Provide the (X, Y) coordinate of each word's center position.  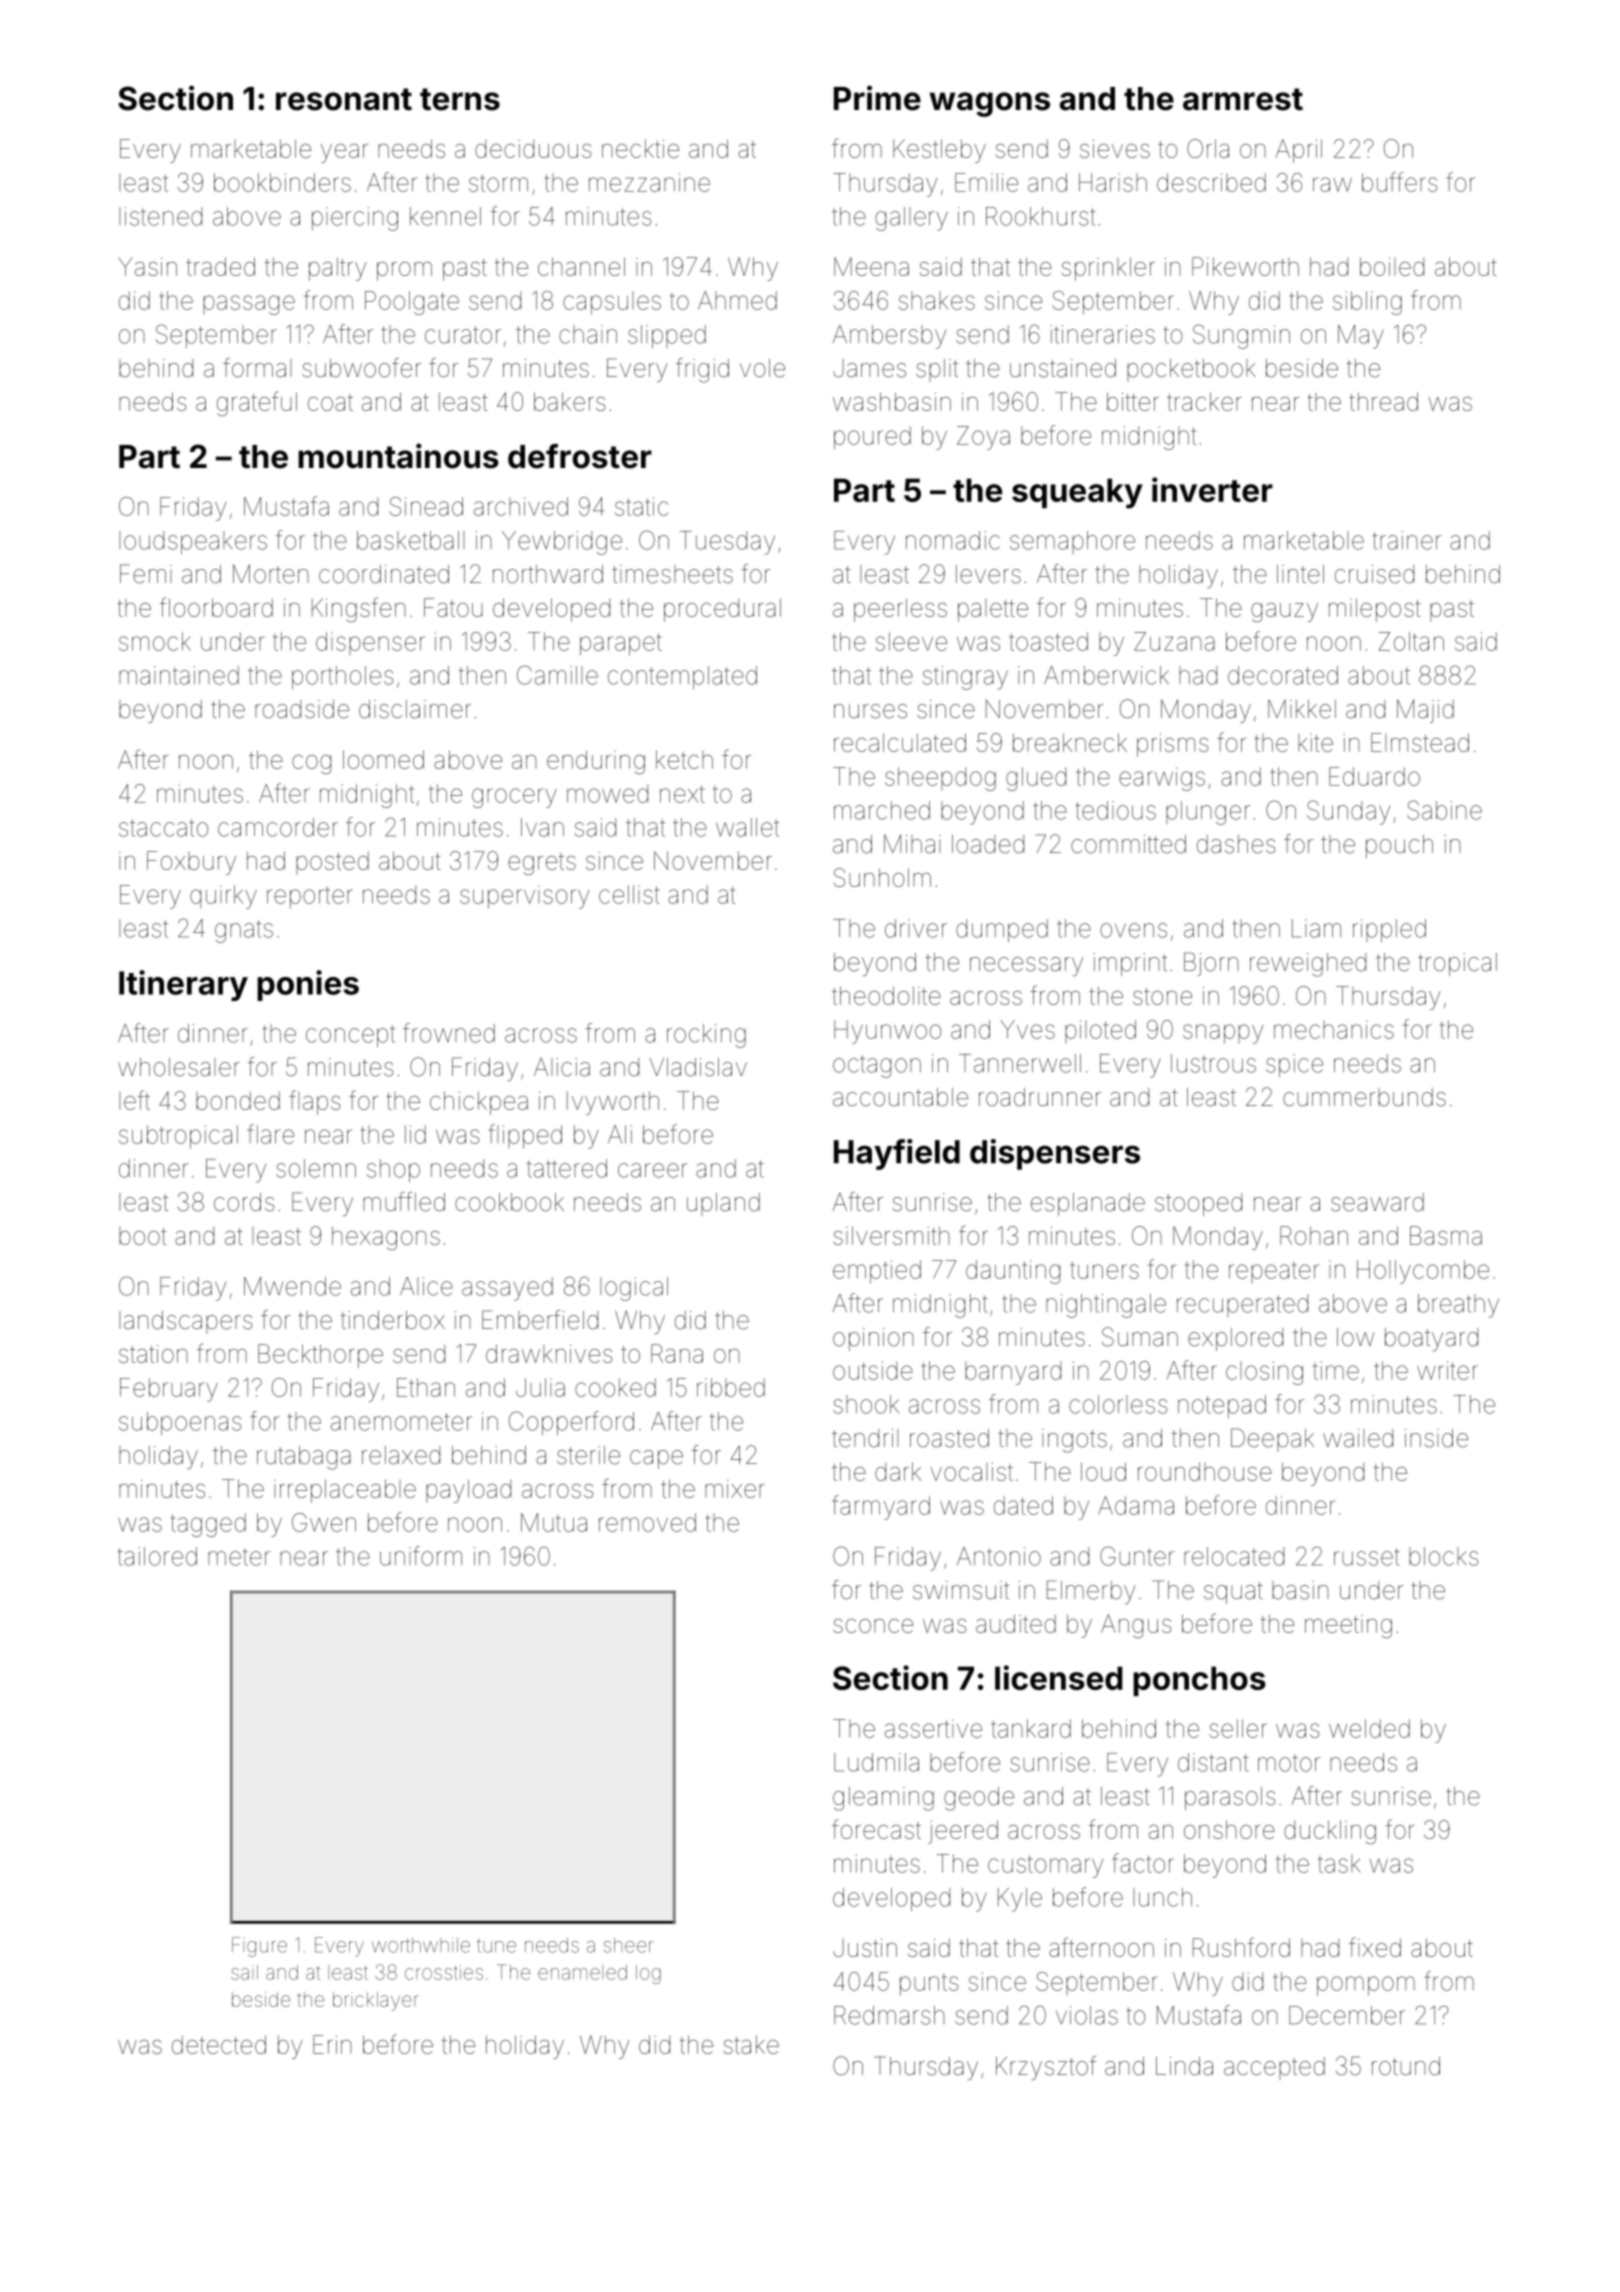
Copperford (571, 1423)
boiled (1392, 266)
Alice (426, 1286)
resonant (344, 99)
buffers (1399, 182)
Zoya (983, 438)
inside (1436, 1438)
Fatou (453, 607)
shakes (937, 300)
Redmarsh (889, 2015)
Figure (259, 1947)
